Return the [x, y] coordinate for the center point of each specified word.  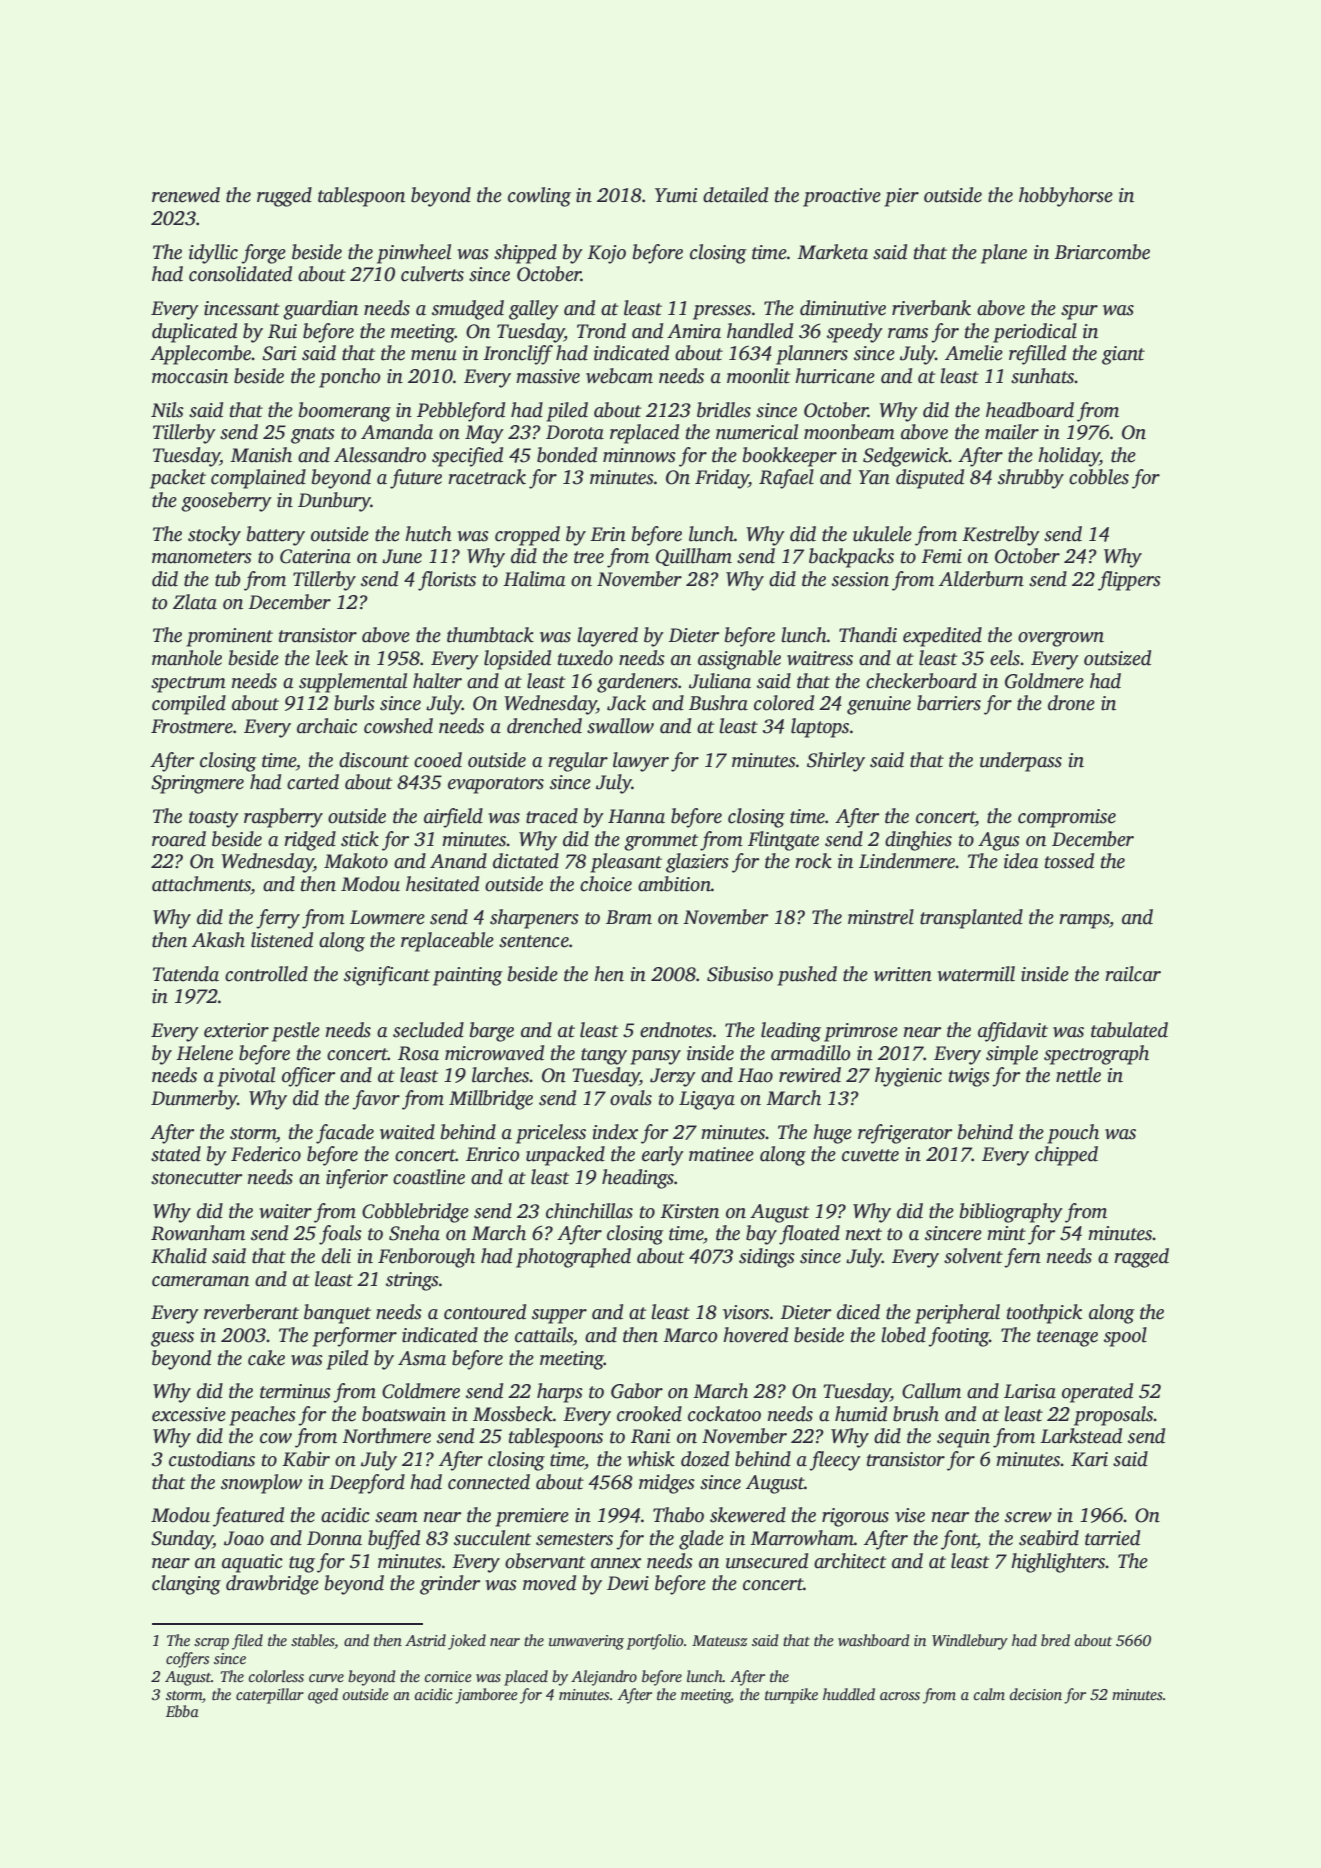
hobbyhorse [1066, 197]
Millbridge [491, 1100]
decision [1036, 1694]
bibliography [1011, 1213]
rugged [284, 197]
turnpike [791, 1696]
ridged [310, 841]
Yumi [676, 195]
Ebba [182, 1711]
